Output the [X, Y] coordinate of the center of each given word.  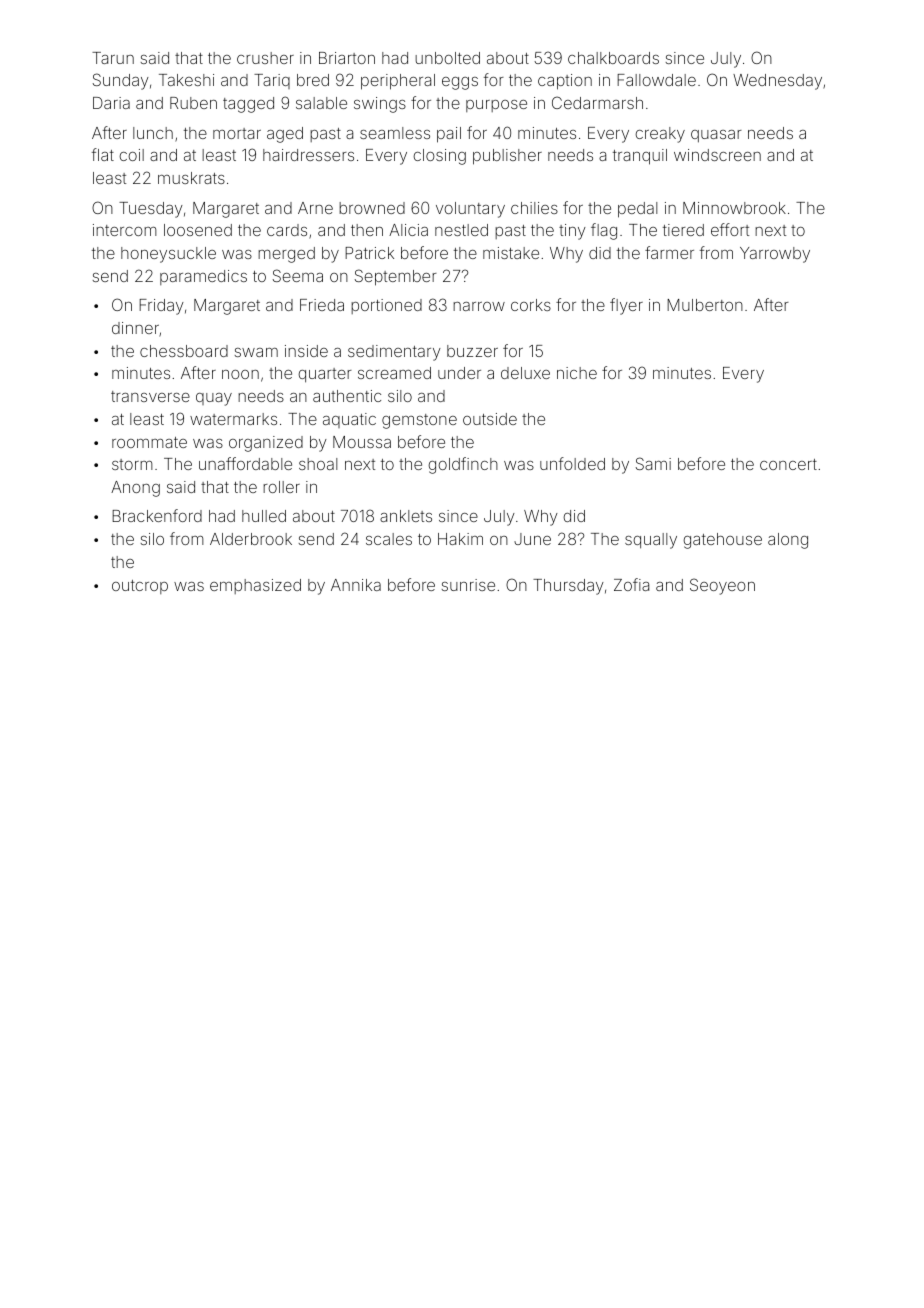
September [396, 277]
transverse [150, 396]
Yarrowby [775, 255]
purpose [496, 106]
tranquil [640, 157]
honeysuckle [168, 255]
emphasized [255, 586]
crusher [265, 58]
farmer [669, 252]
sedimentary [394, 353]
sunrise [468, 585]
